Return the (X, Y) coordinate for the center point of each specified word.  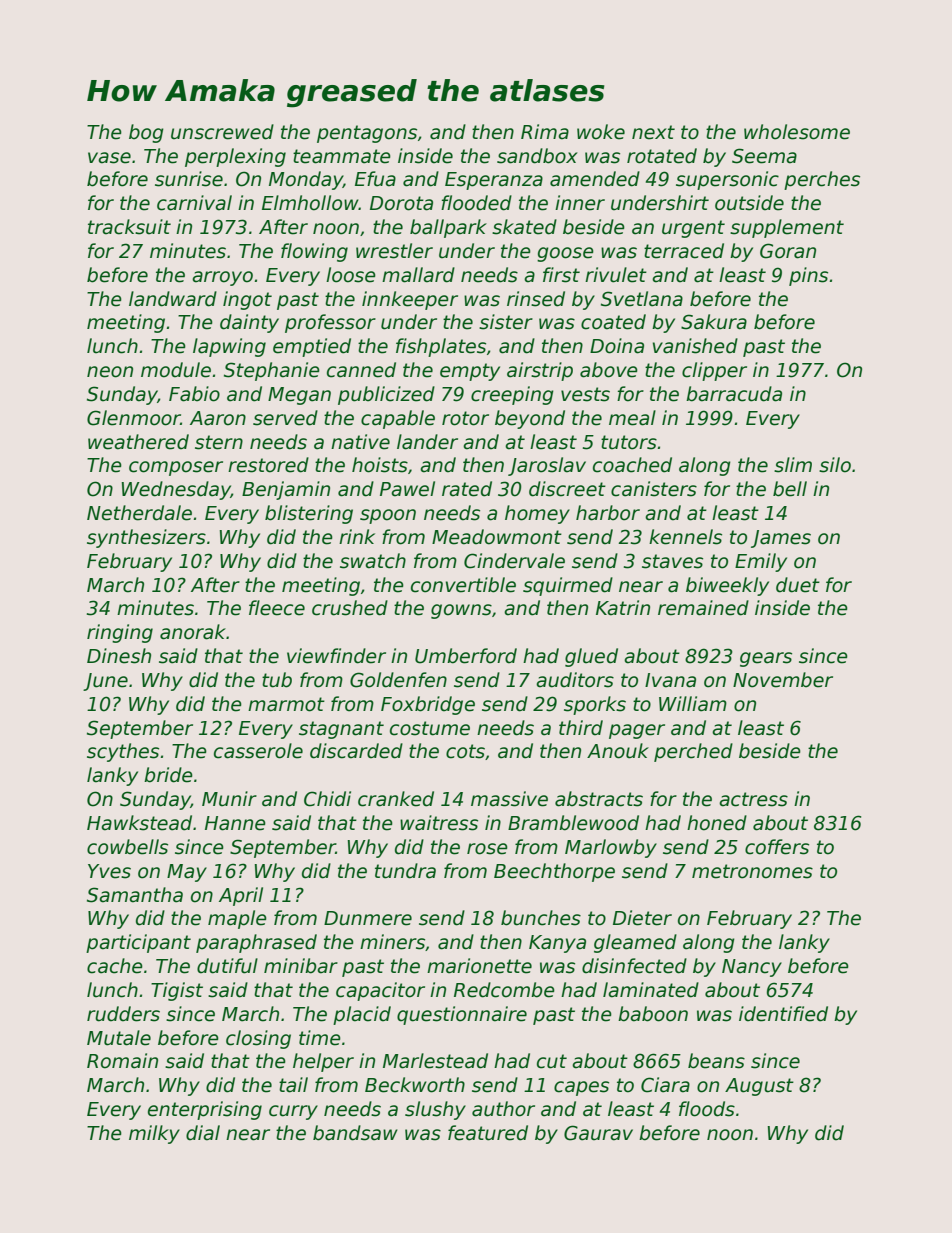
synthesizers (146, 538)
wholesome (797, 132)
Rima (545, 132)
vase (109, 158)
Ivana (670, 680)
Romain (122, 1061)
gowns (461, 611)
